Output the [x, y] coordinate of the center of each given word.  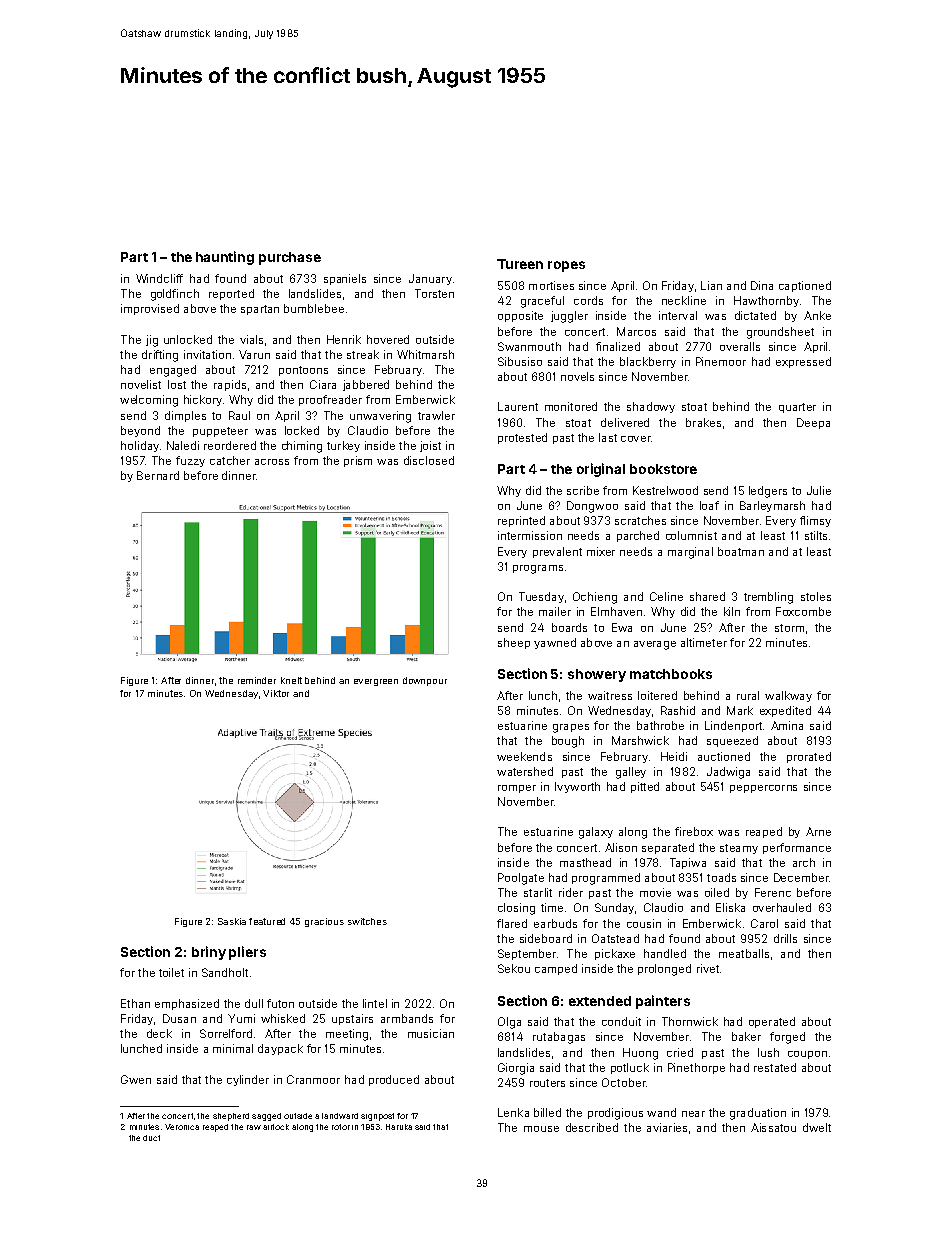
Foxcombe [803, 611]
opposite [520, 316]
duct [151, 1138]
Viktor [276, 693]
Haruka [399, 1127]
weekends [524, 756]
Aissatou [773, 1127]
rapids [230, 385]
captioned [805, 286]
